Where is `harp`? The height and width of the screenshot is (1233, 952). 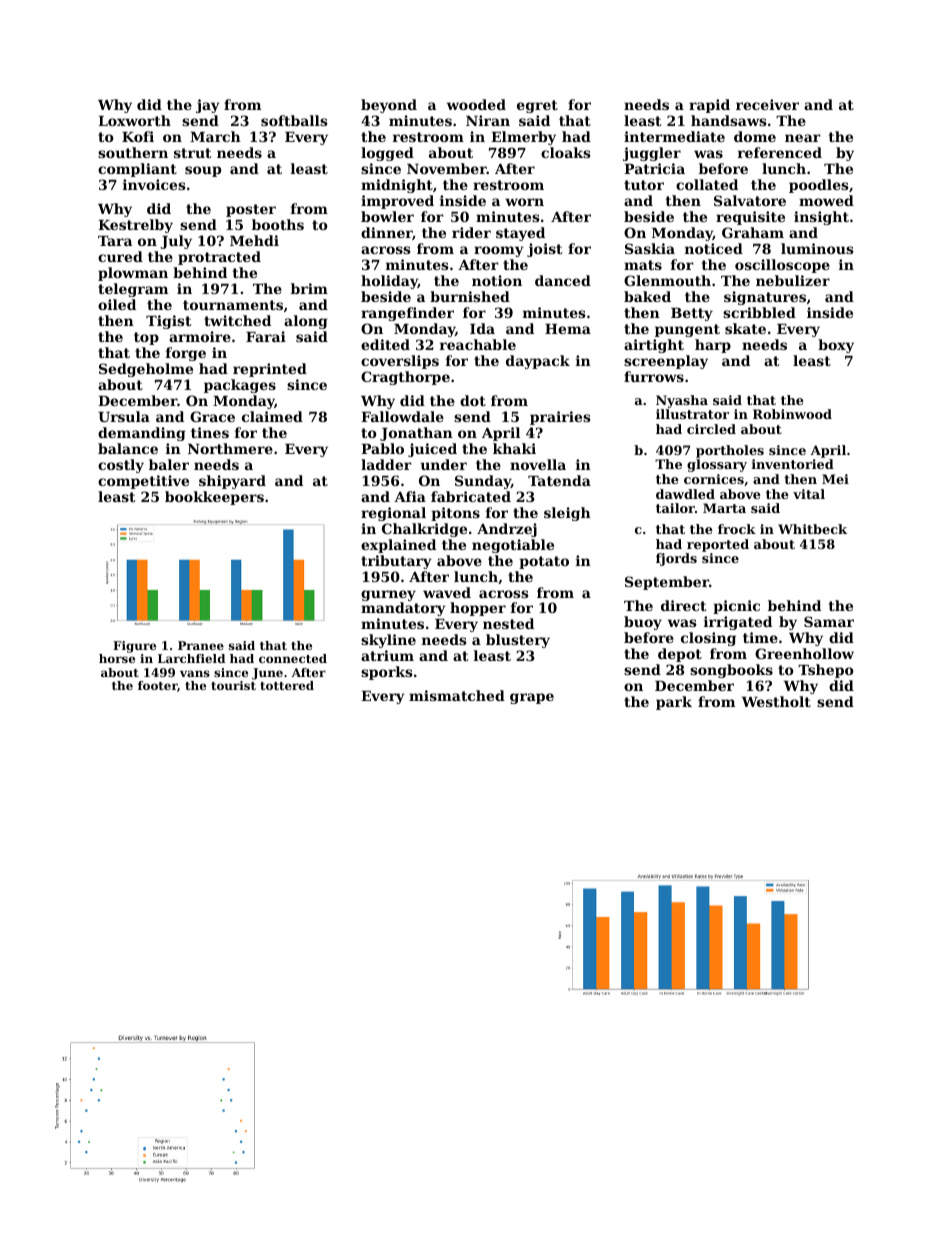 harp is located at coordinates (713, 346).
